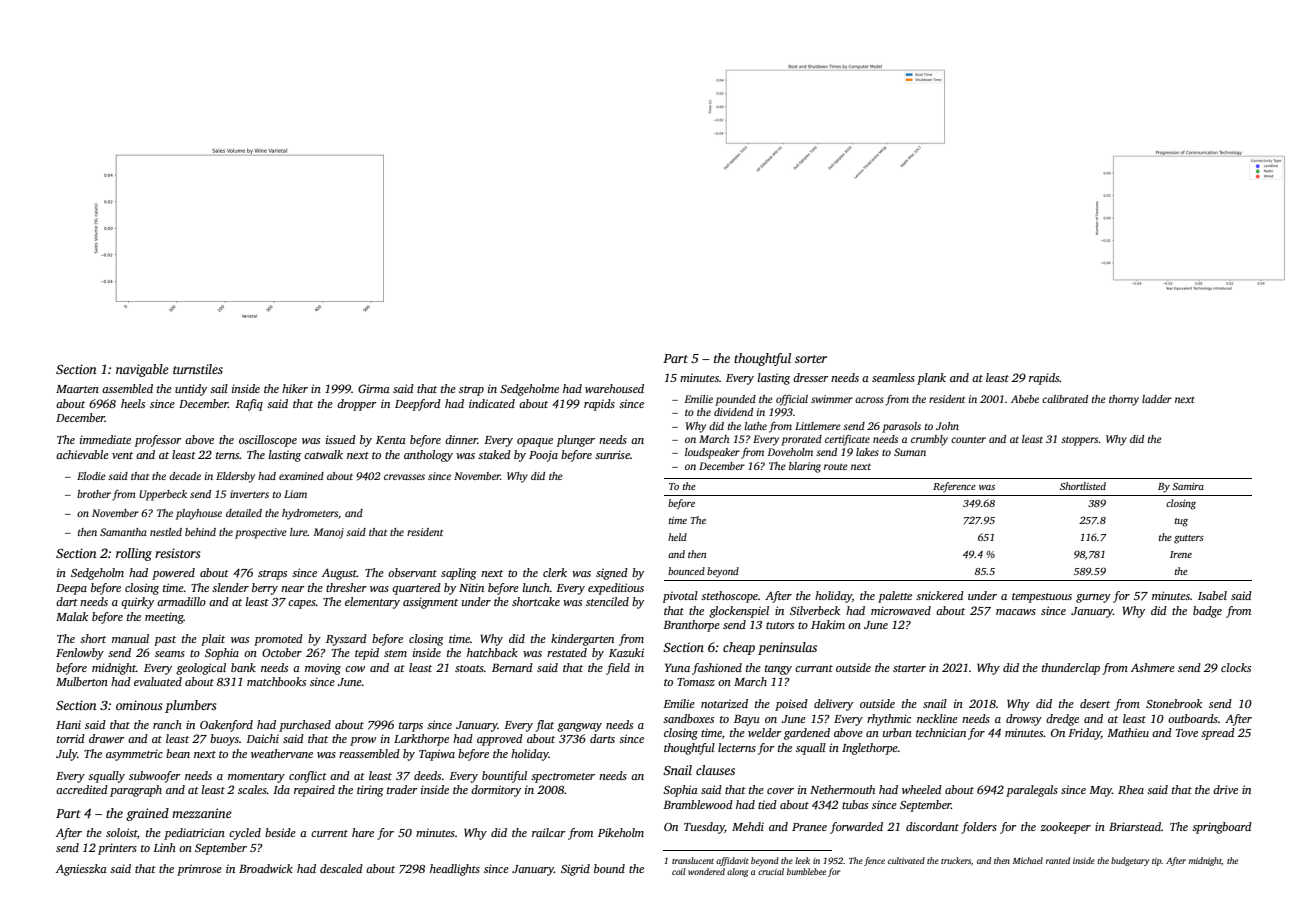 The image size is (1308, 924). What do you see at coordinates (82, 681) in the image?
I see `Mulberton` at bounding box center [82, 681].
